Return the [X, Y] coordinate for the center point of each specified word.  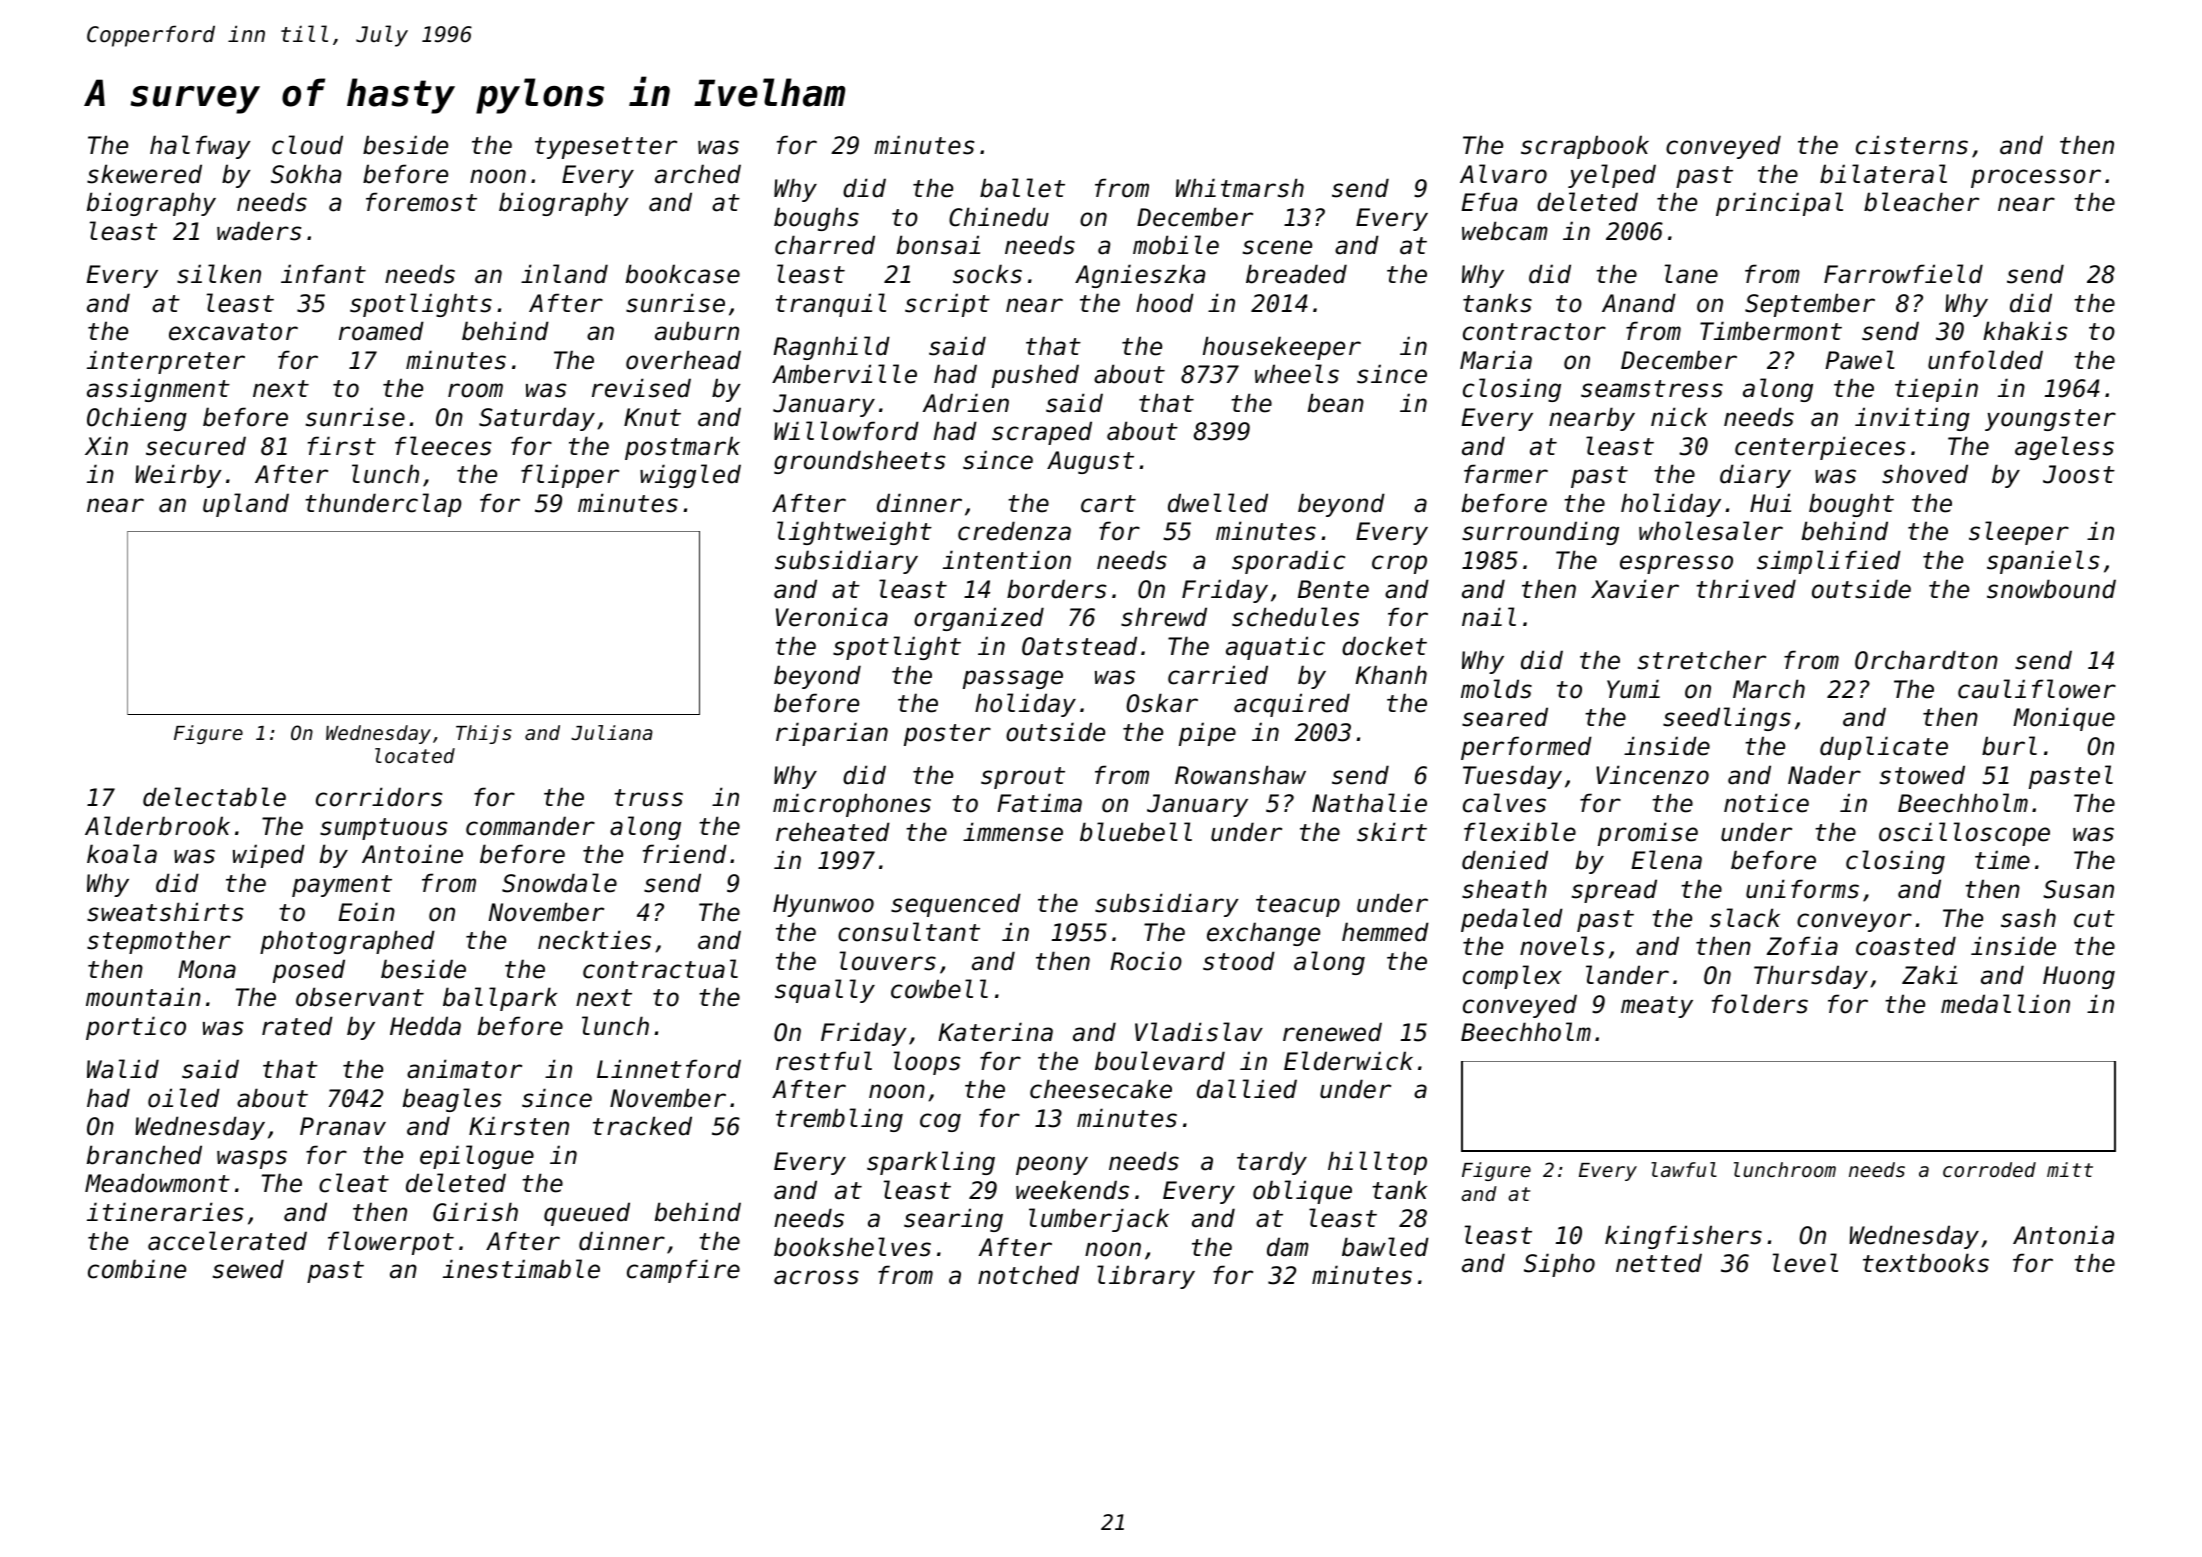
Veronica [832, 617]
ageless [2064, 448]
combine [137, 1269]
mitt [2070, 1169]
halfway [200, 147]
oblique [1302, 1192]
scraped [1042, 433]
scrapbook [1585, 147]
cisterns [1912, 145]
